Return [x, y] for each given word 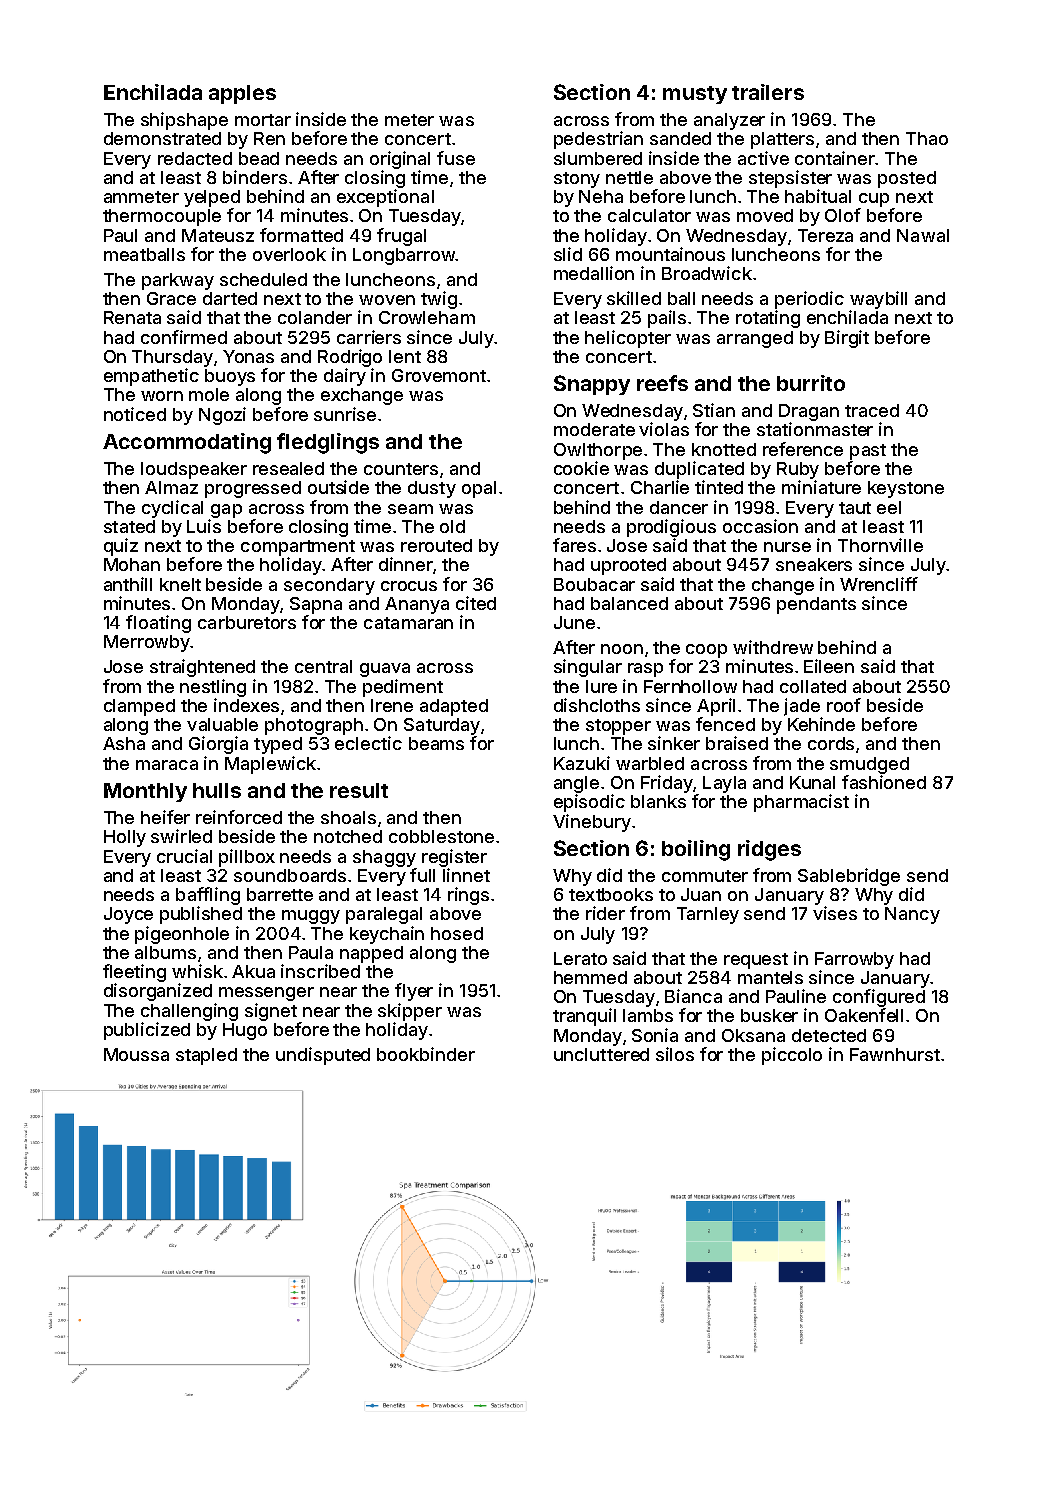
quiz [121, 547]
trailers [768, 92]
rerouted [436, 545]
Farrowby [854, 960]
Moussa [136, 1054]
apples [242, 94]
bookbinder [426, 1054]
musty [695, 95]
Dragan [809, 412]
